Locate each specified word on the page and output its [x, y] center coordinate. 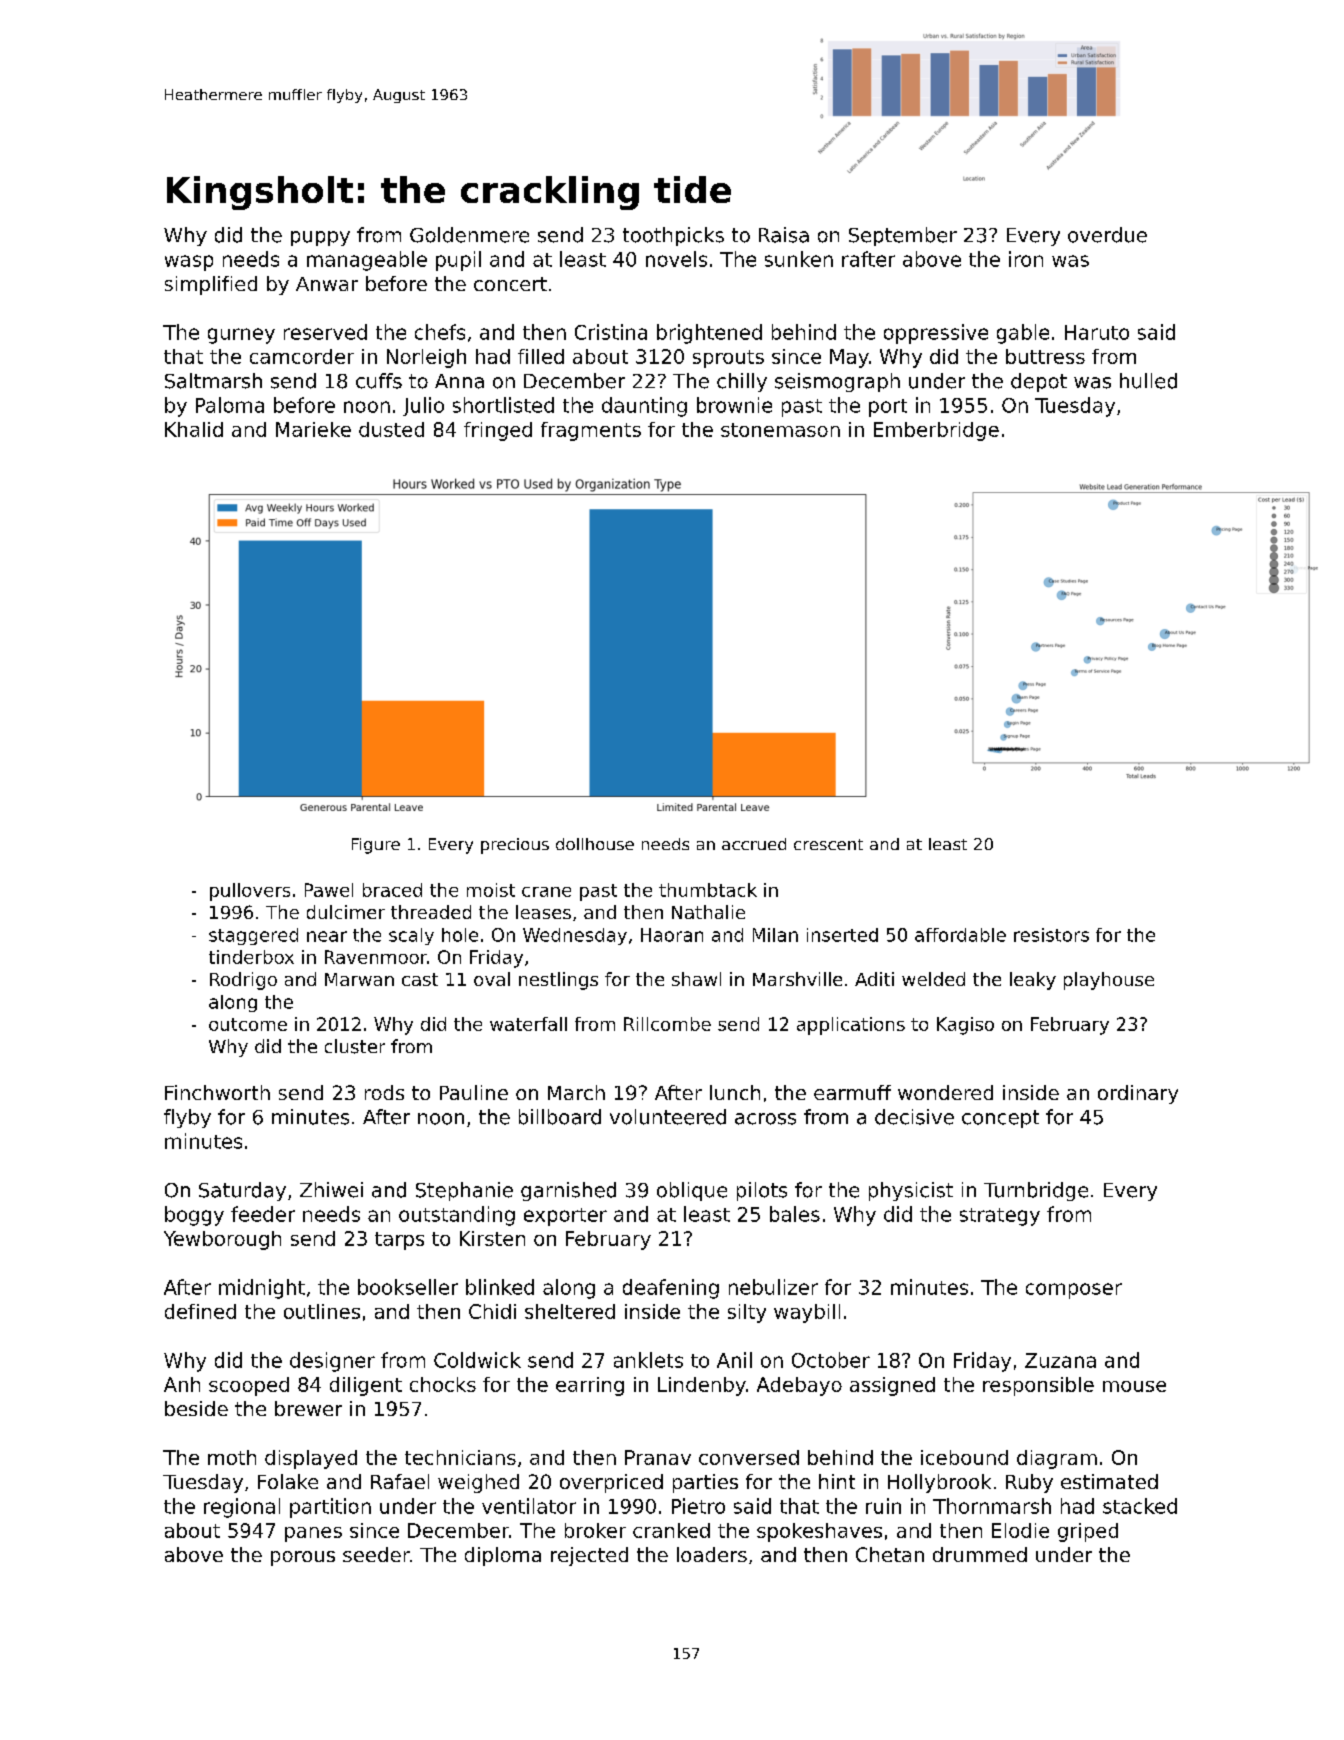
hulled [1148, 381]
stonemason [780, 430]
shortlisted [503, 405]
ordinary [1138, 1094]
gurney [241, 336]
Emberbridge [936, 431]
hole [460, 935]
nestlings [558, 981]
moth [232, 1457]
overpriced [611, 1483]
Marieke [313, 429]
